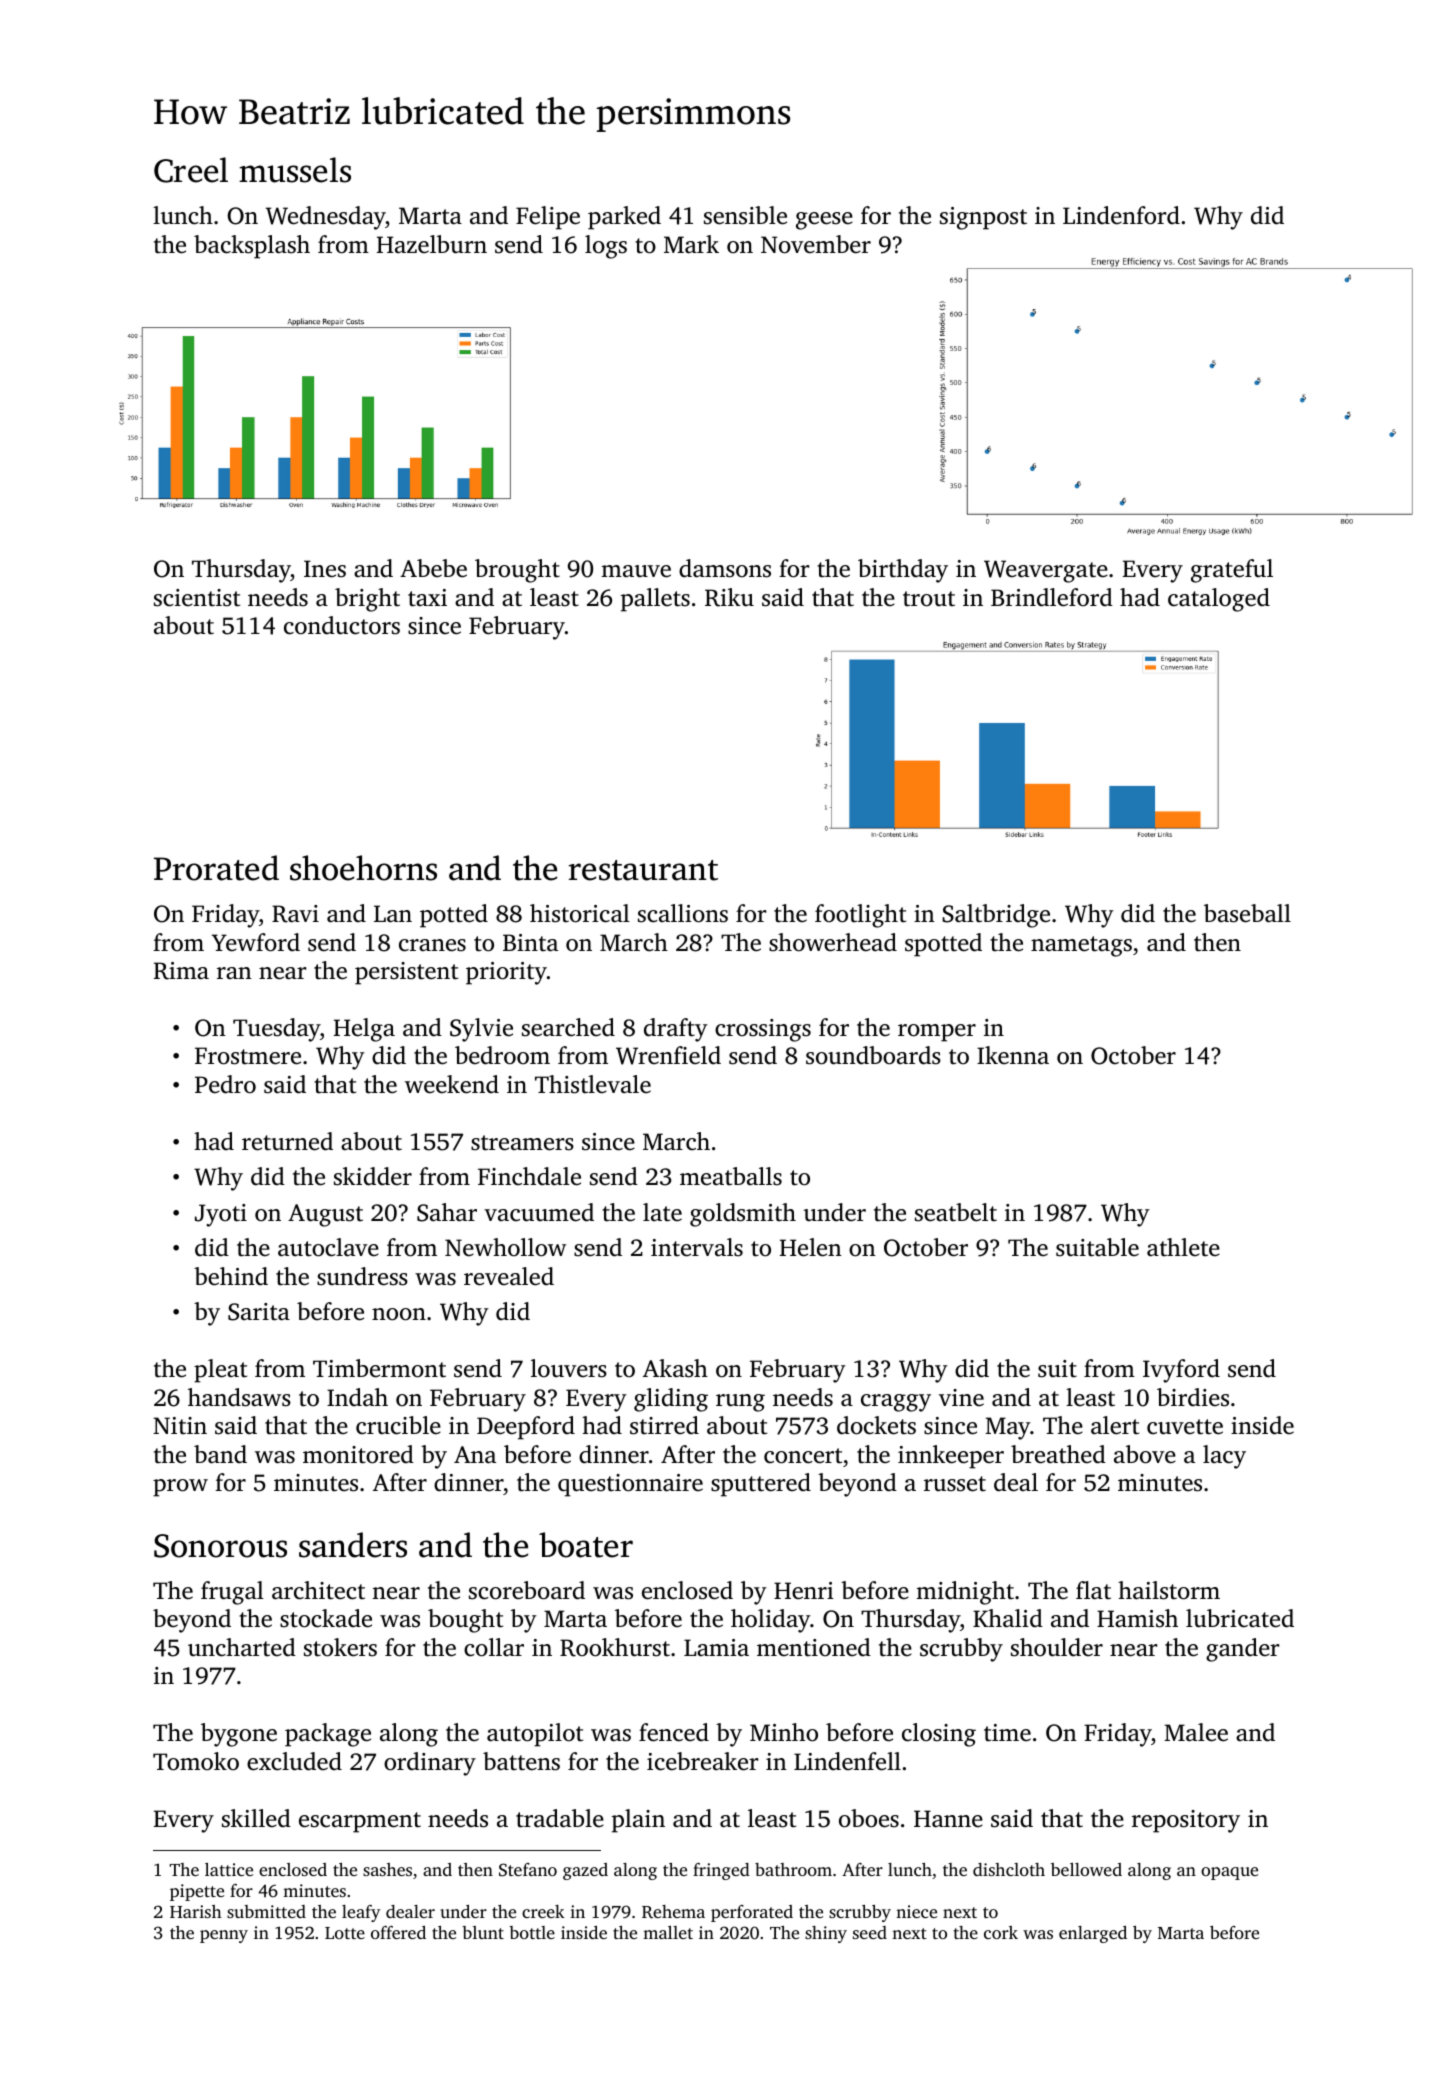 The height and width of the image is (2100, 1450). I want to click on monitored, so click(358, 1454).
